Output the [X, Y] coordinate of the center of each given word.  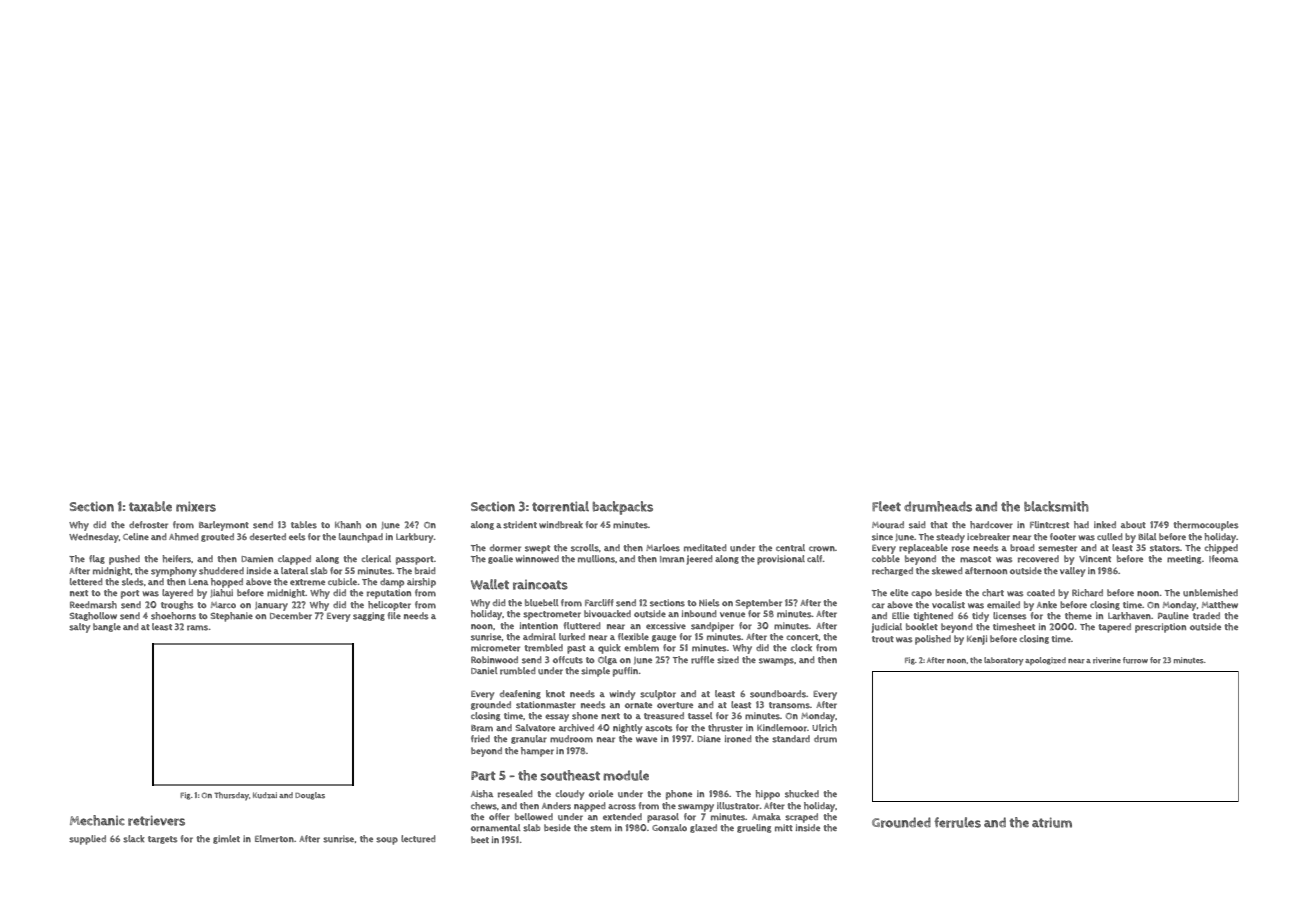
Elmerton [274, 839]
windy [622, 695]
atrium [1052, 822]
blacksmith [1056, 506]
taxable [150, 506]
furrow [1135, 660]
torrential [560, 506]
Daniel [484, 670]
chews [484, 806]
